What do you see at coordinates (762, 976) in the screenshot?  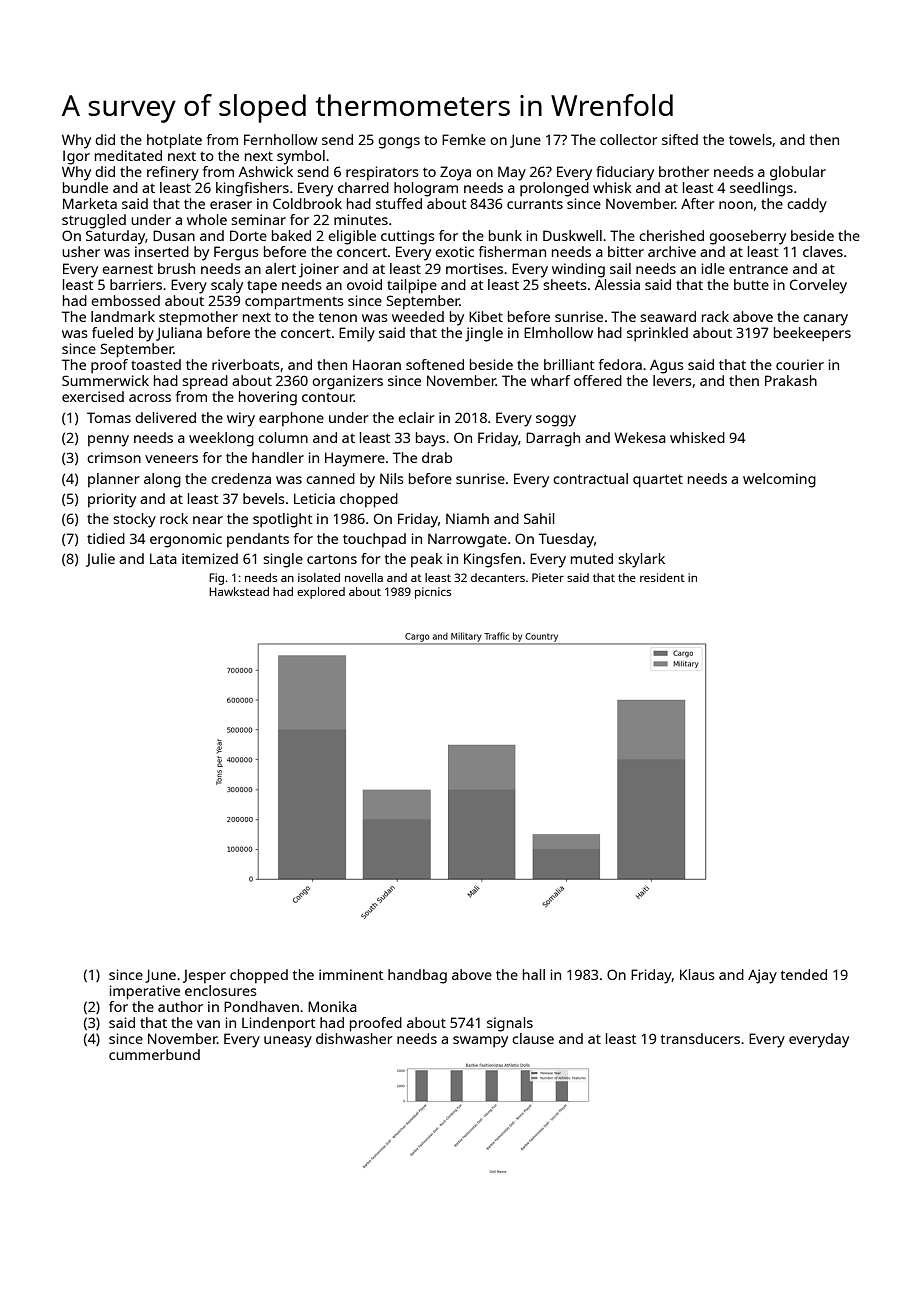 I see `Ajay` at bounding box center [762, 976].
